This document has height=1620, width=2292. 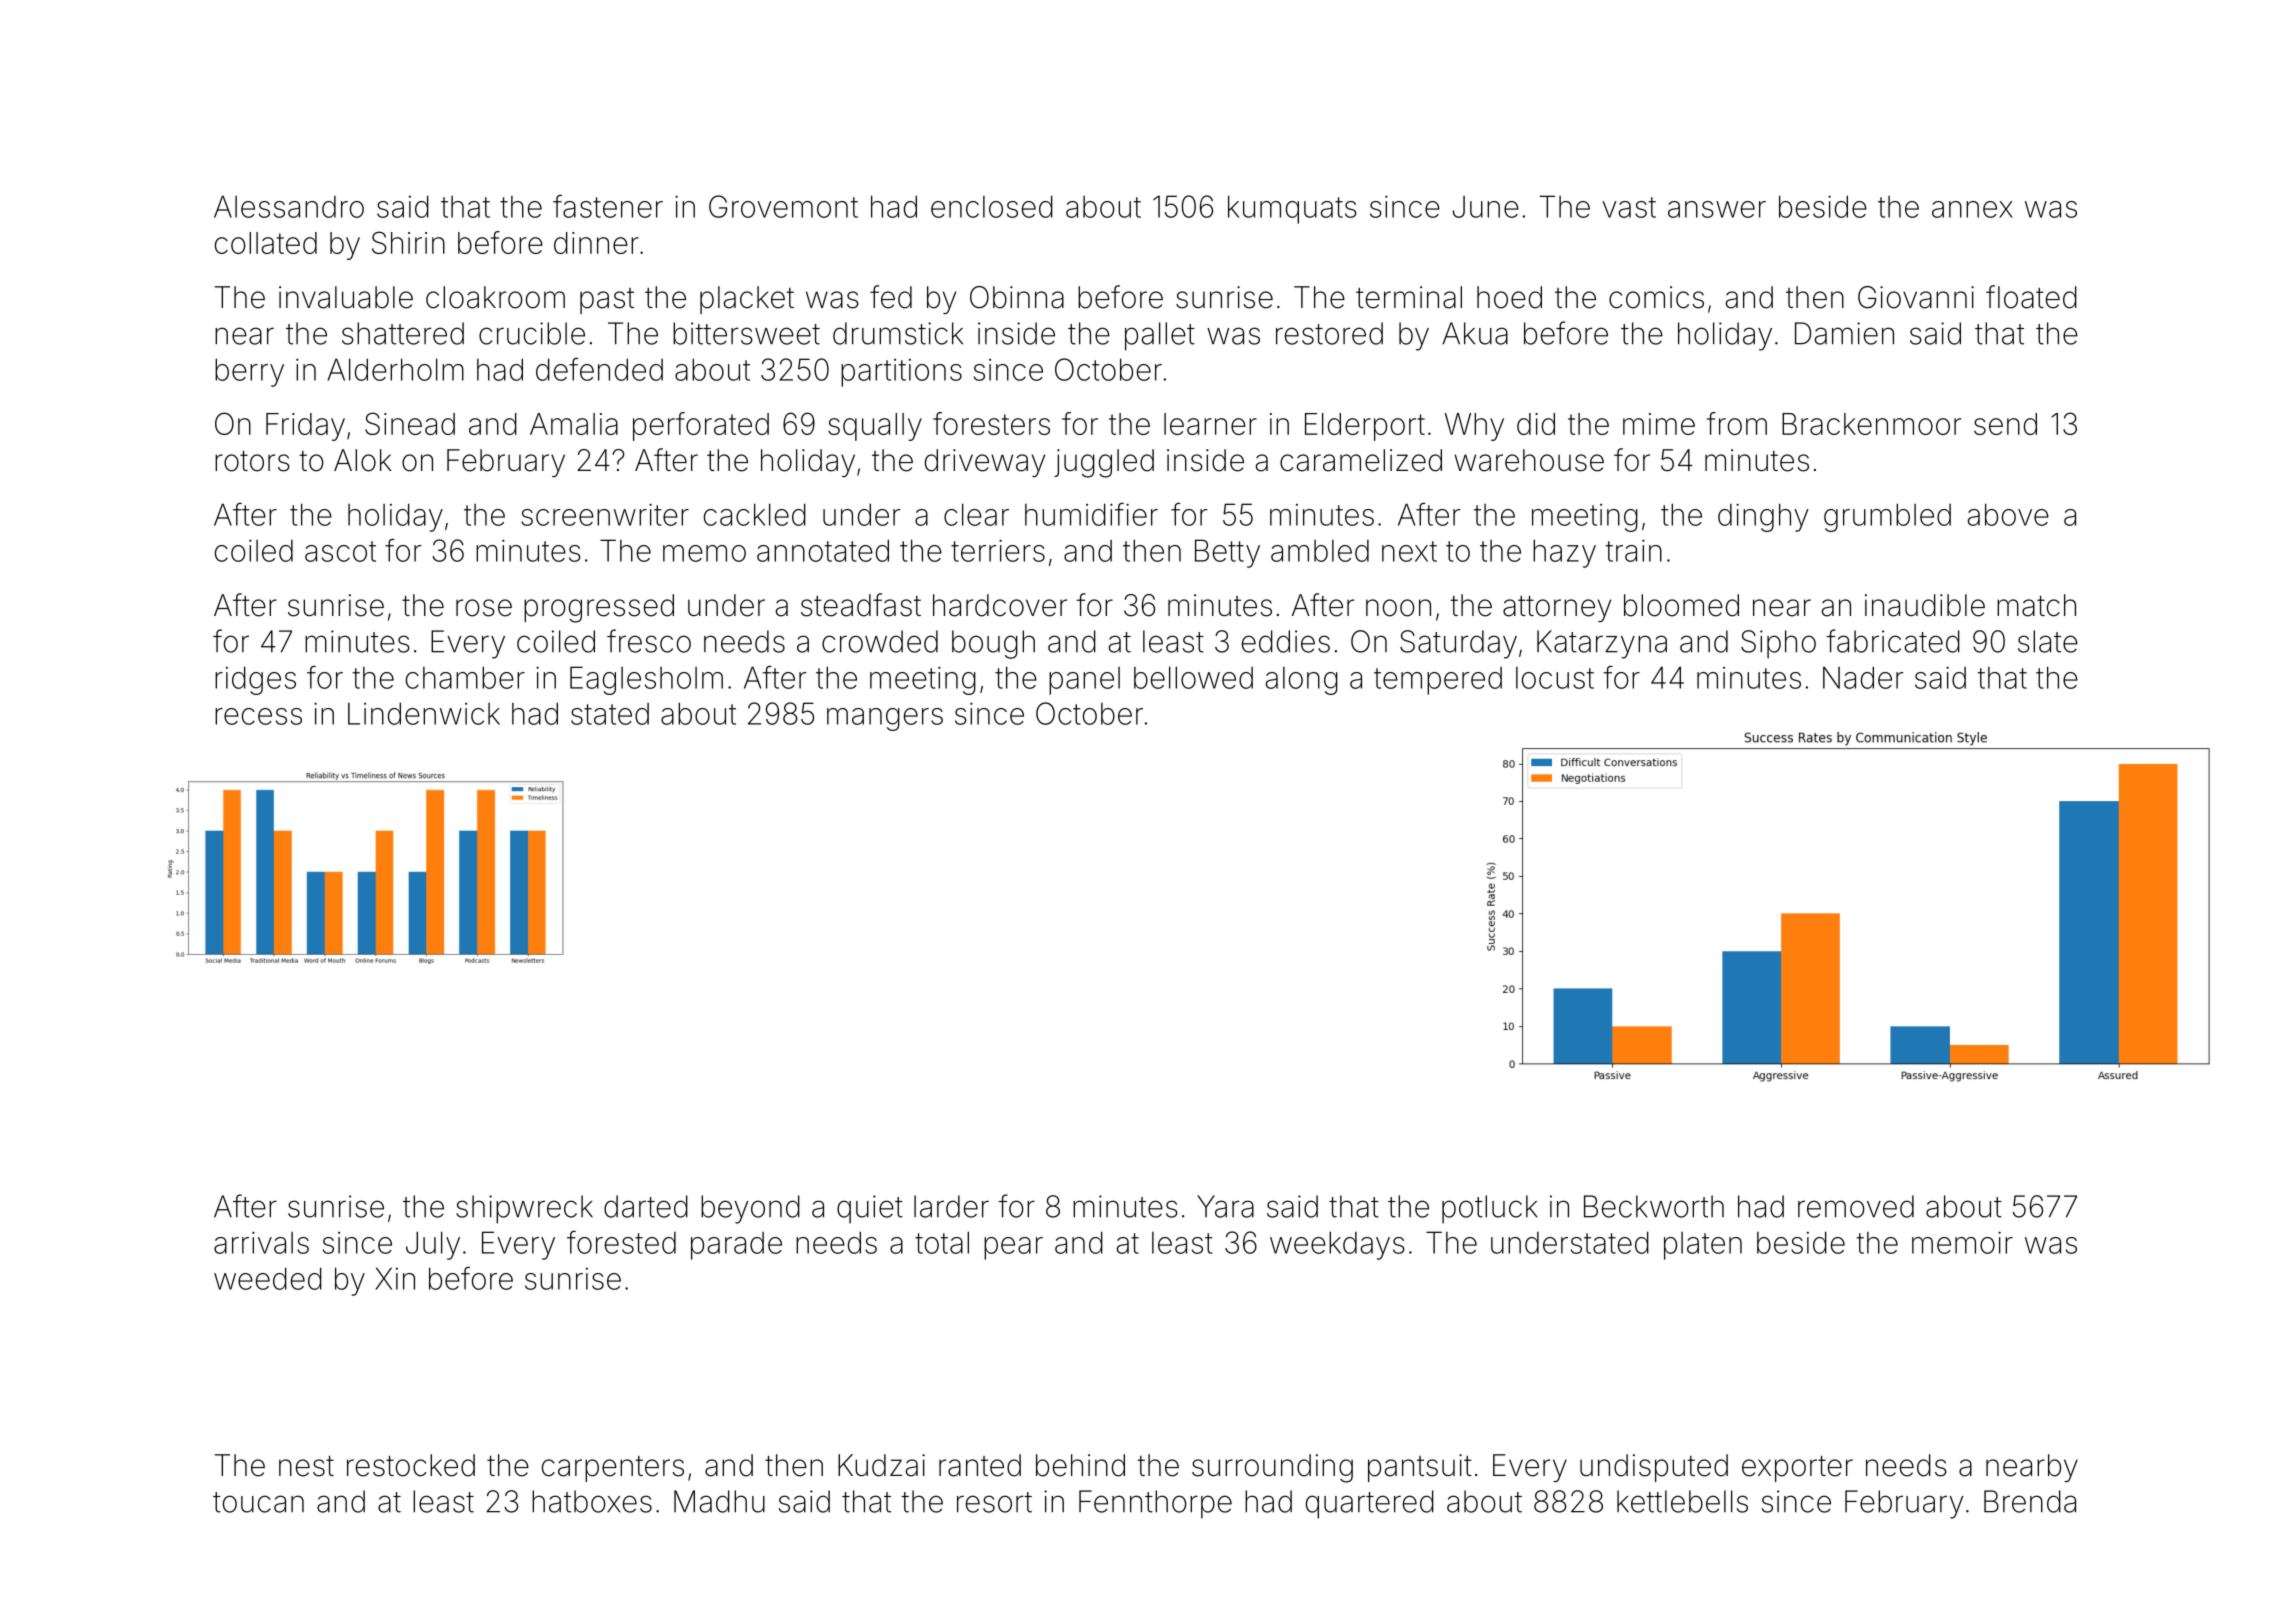 What do you see at coordinates (1000, 605) in the document?
I see `hardcover` at bounding box center [1000, 605].
